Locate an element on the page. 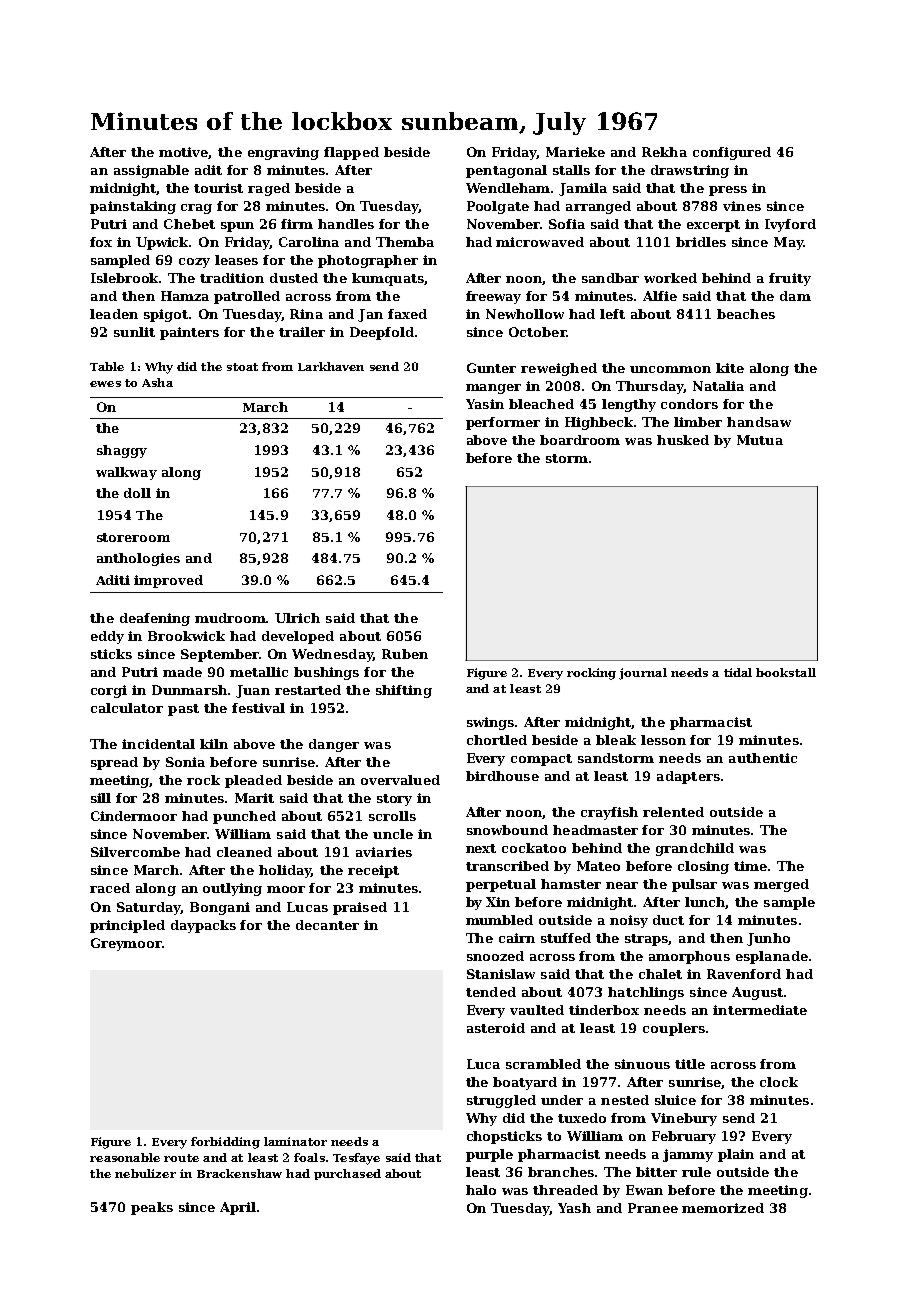 The width and height of the image is (908, 1316). Ulrich is located at coordinates (297, 618).
